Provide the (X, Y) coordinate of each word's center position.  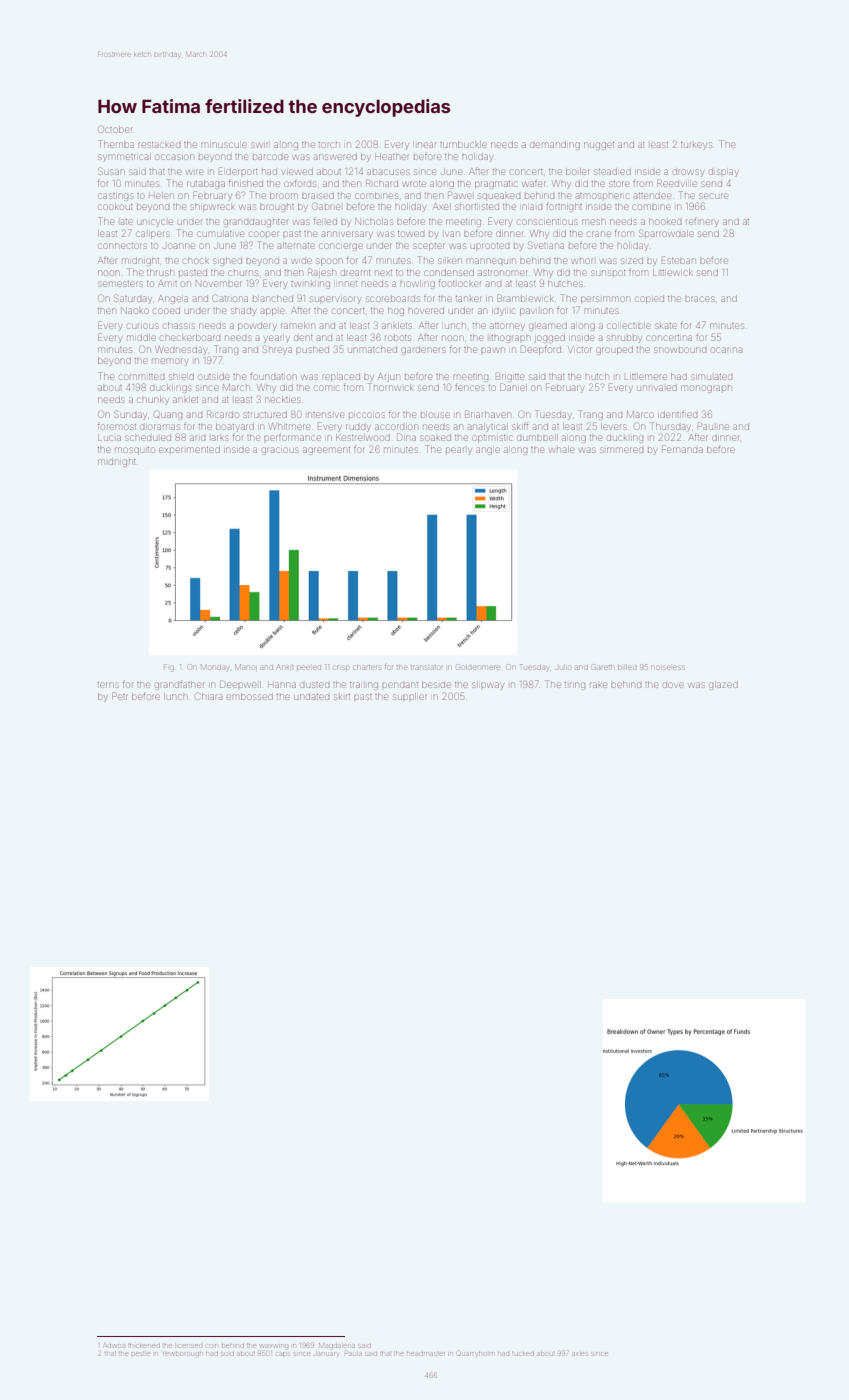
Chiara (209, 696)
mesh (594, 222)
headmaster (426, 1354)
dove (673, 685)
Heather (391, 156)
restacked (159, 145)
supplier (409, 697)
